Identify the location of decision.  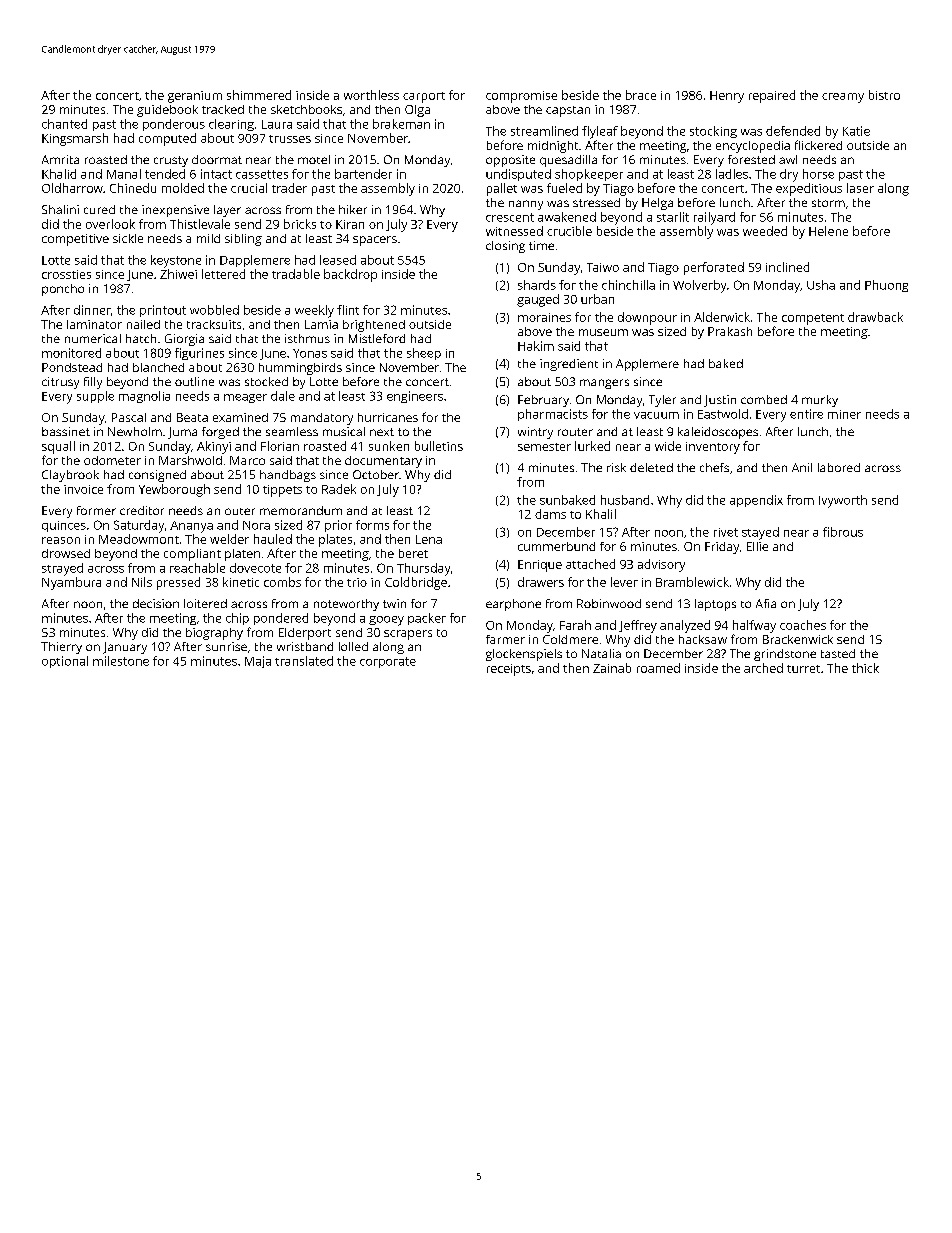
(156, 603).
